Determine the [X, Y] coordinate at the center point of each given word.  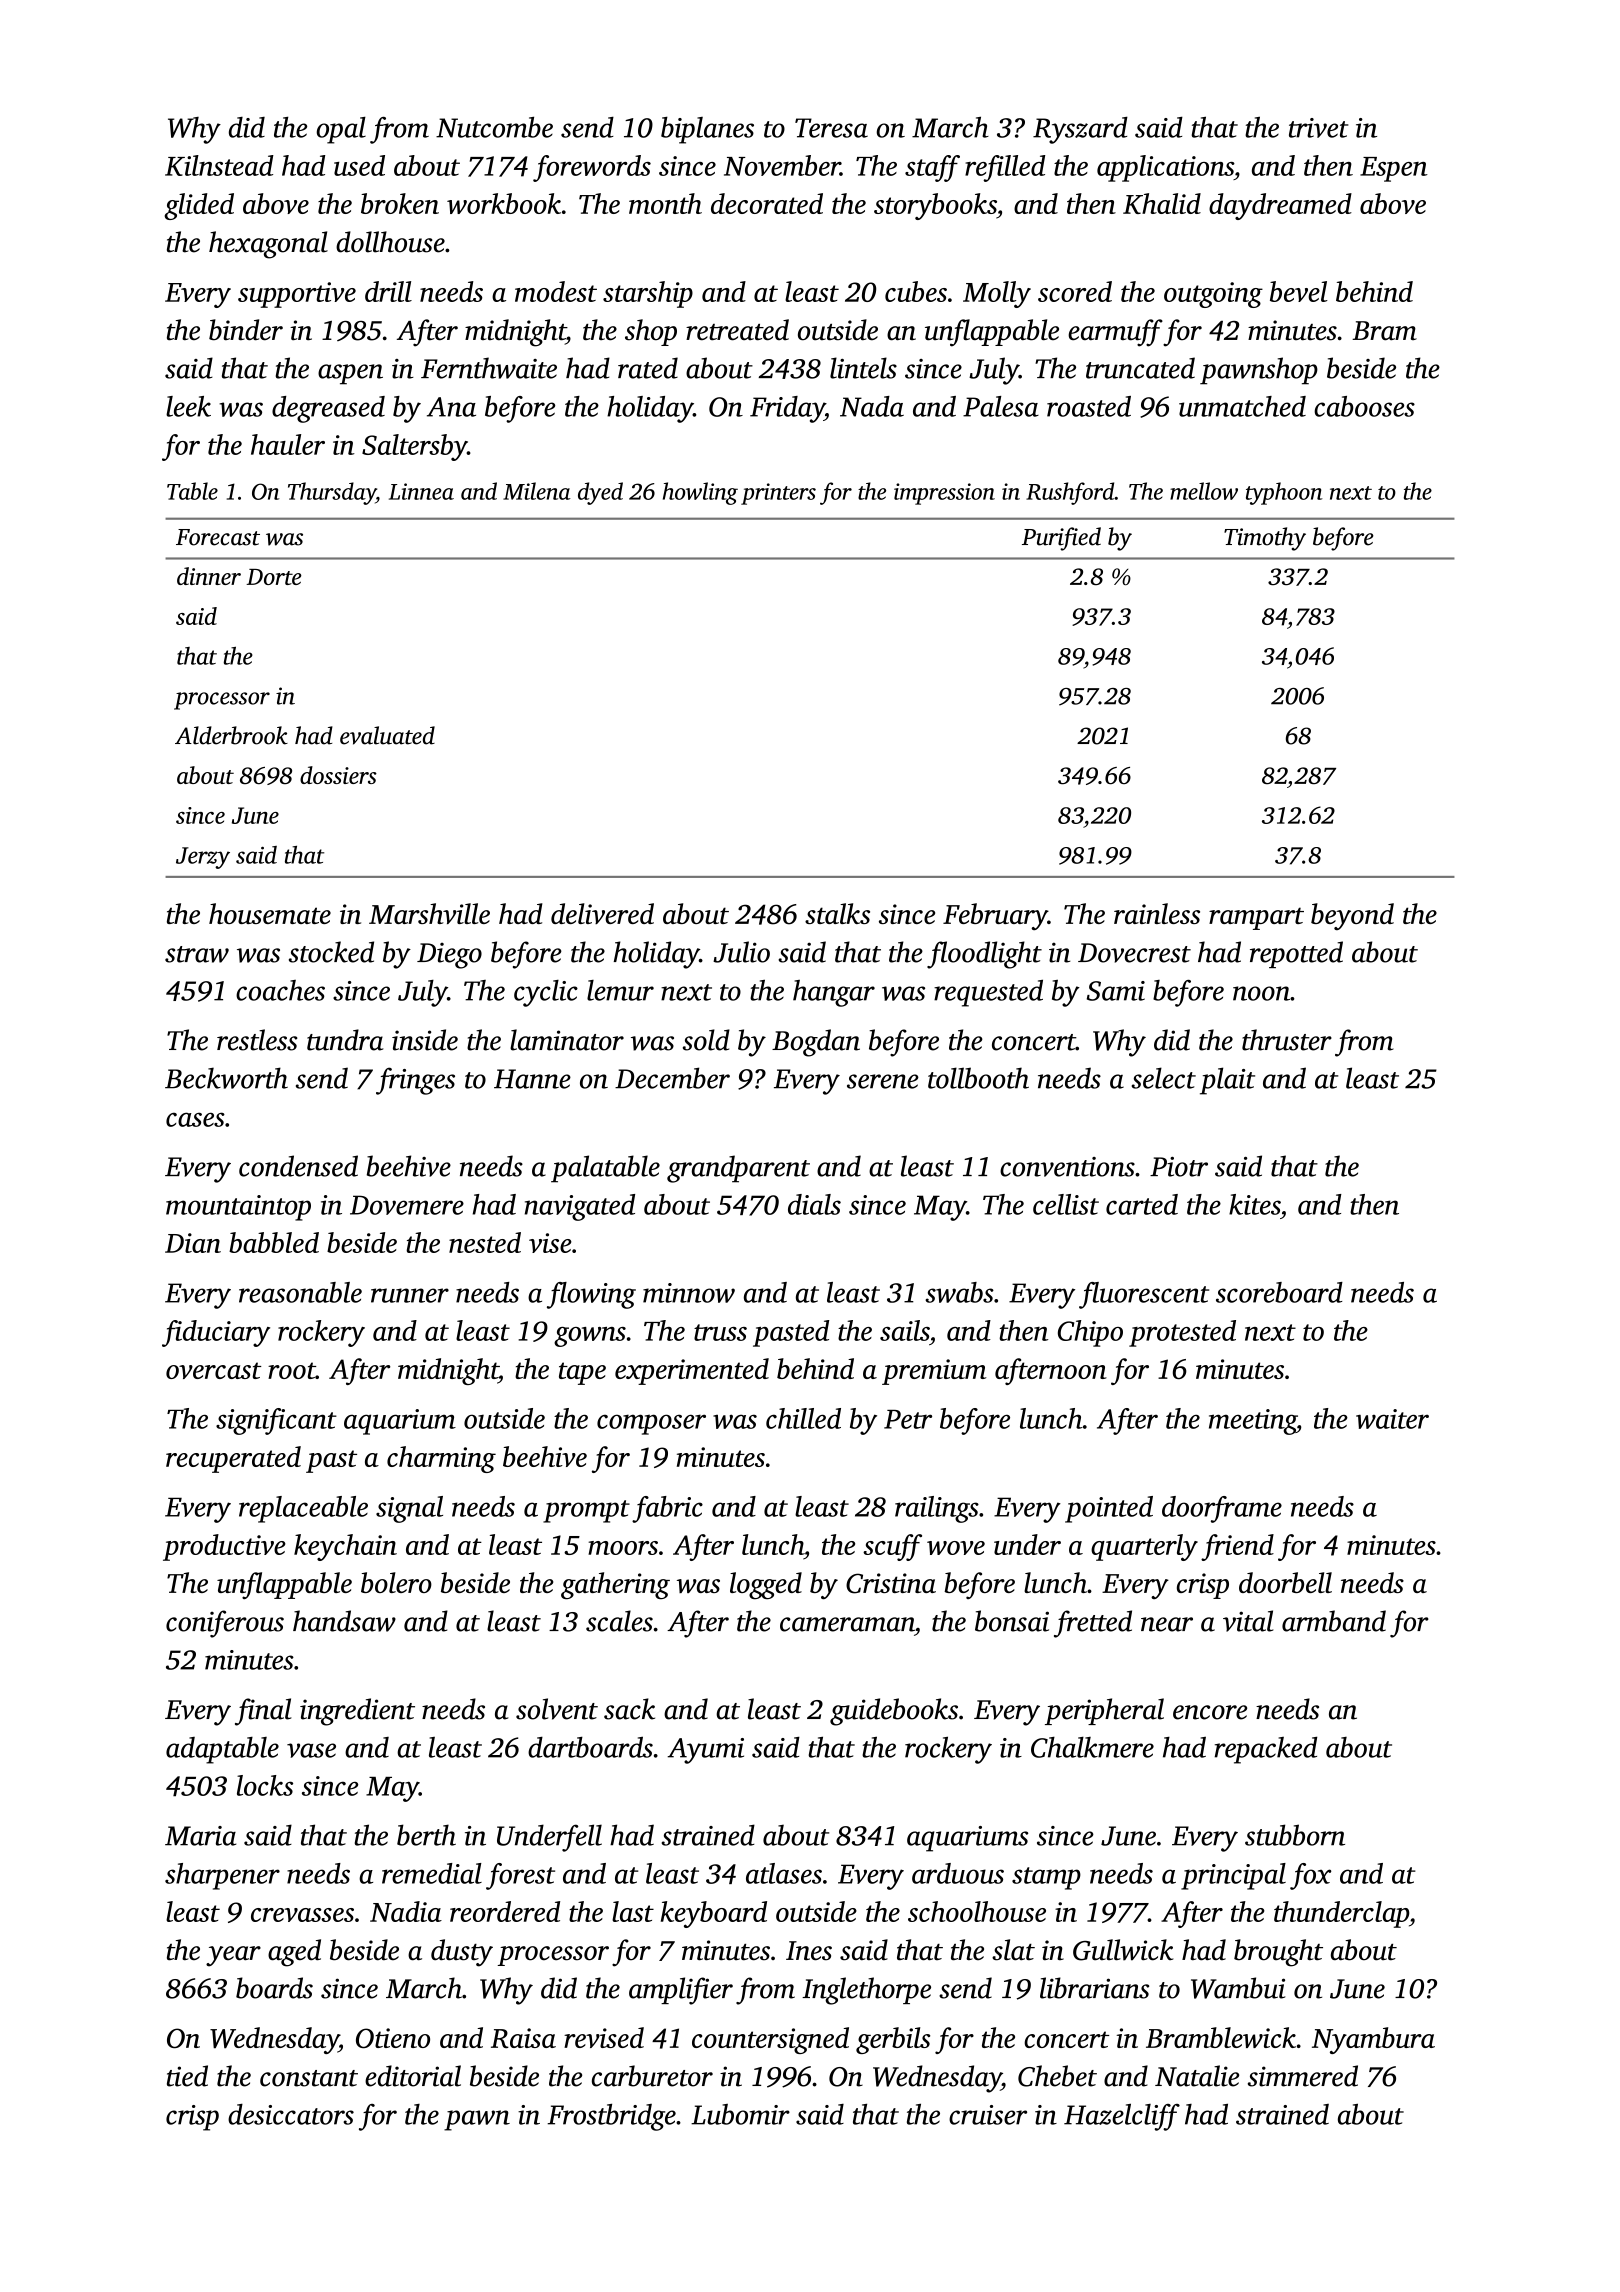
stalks [837, 913]
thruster [1287, 1040]
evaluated [387, 735]
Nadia [406, 1911]
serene [883, 1081]
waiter [1392, 1419]
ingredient [357, 1712]
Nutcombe [494, 127]
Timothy [1265, 539]
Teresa [831, 128]
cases [195, 1119]
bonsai [1012, 1621]
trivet [1318, 128]
